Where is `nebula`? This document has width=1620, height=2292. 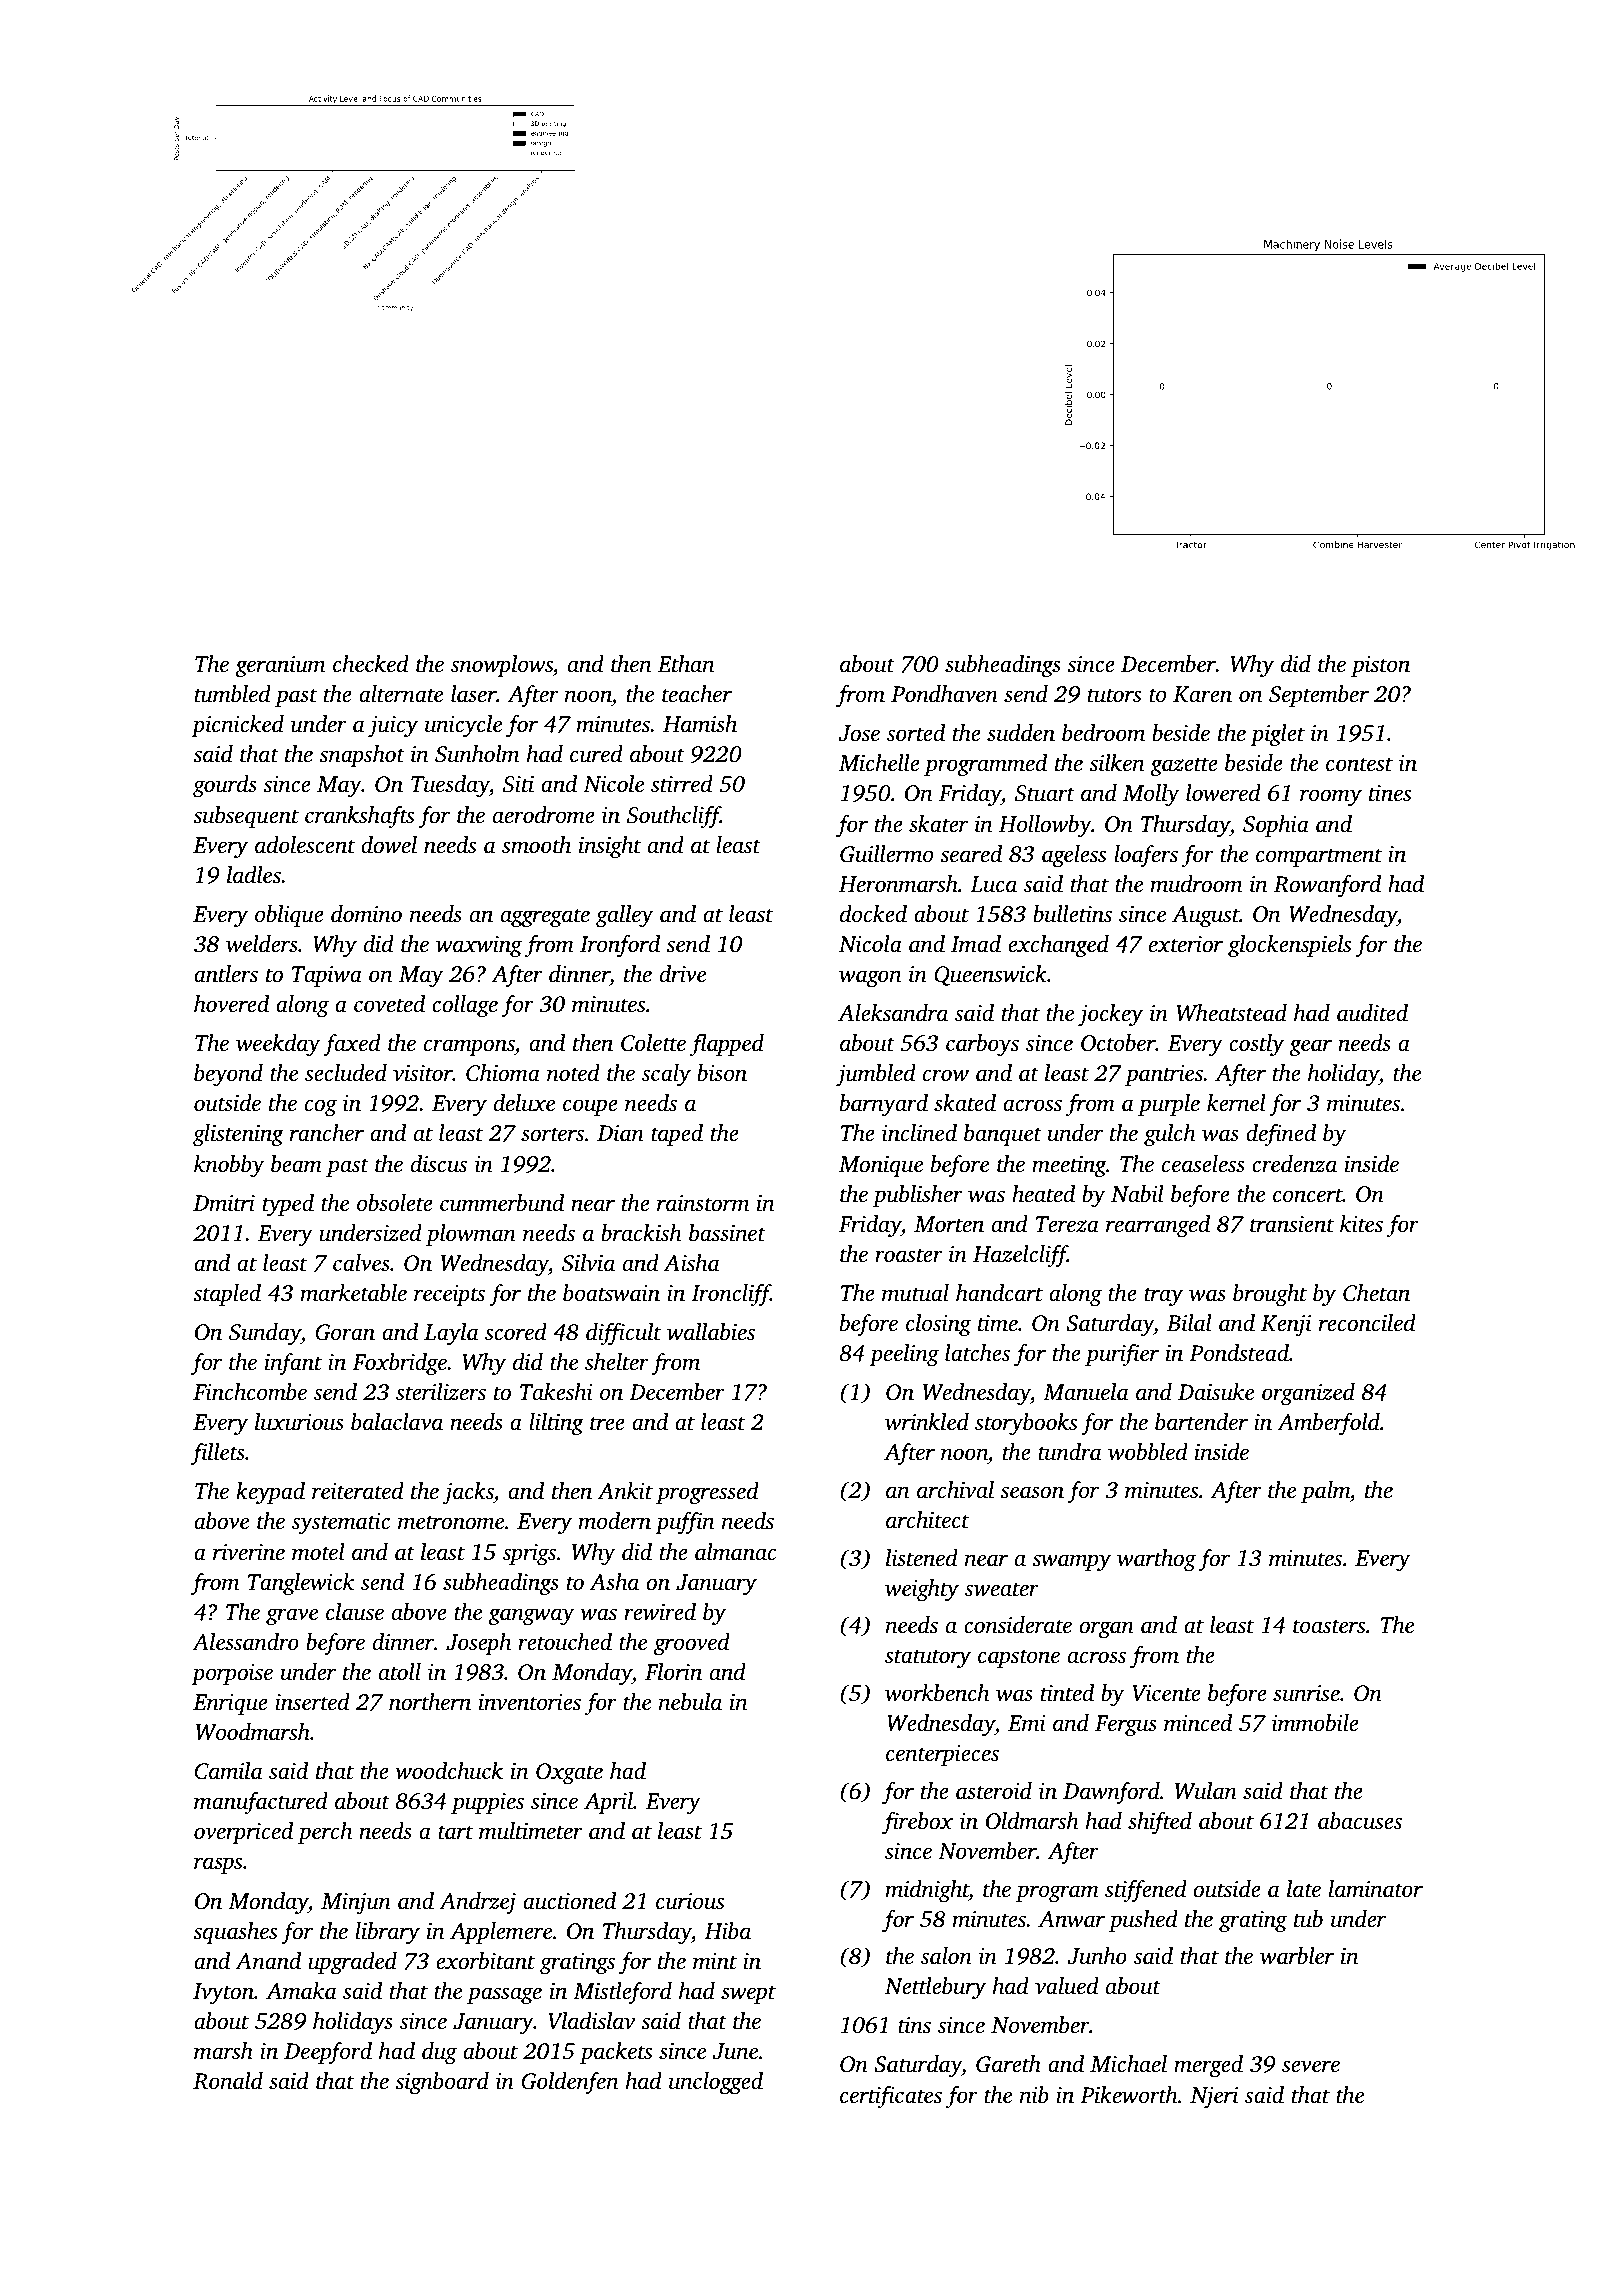
nebula is located at coordinates (690, 1702).
